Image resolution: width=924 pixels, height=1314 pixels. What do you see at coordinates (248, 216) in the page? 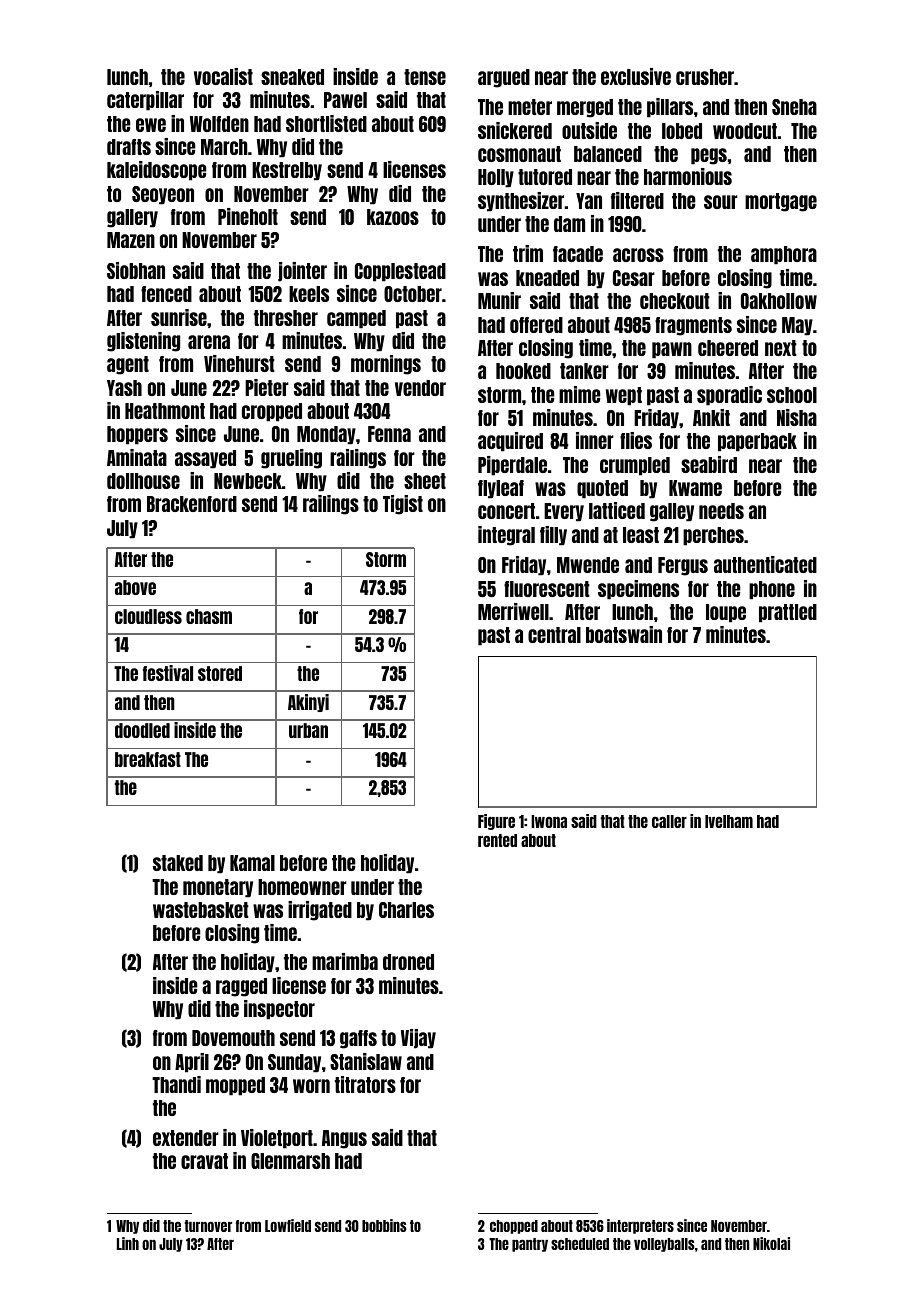
I see `Pineholt` at bounding box center [248, 216].
